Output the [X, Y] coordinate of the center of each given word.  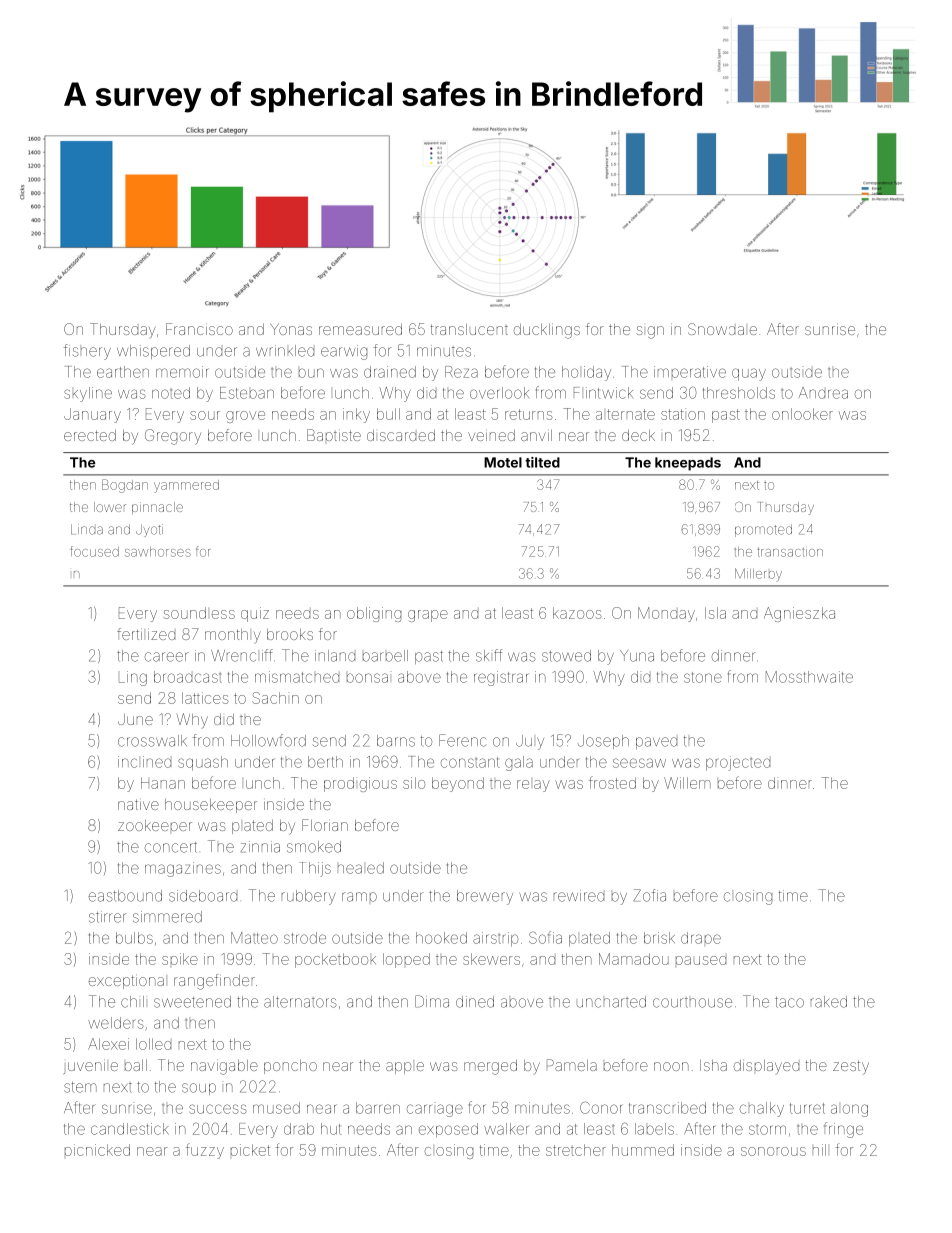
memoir [182, 372]
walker [506, 1129]
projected [738, 763]
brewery [485, 897]
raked [829, 1002]
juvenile [91, 1066]
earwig [344, 352]
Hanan [163, 783]
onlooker [802, 414]
